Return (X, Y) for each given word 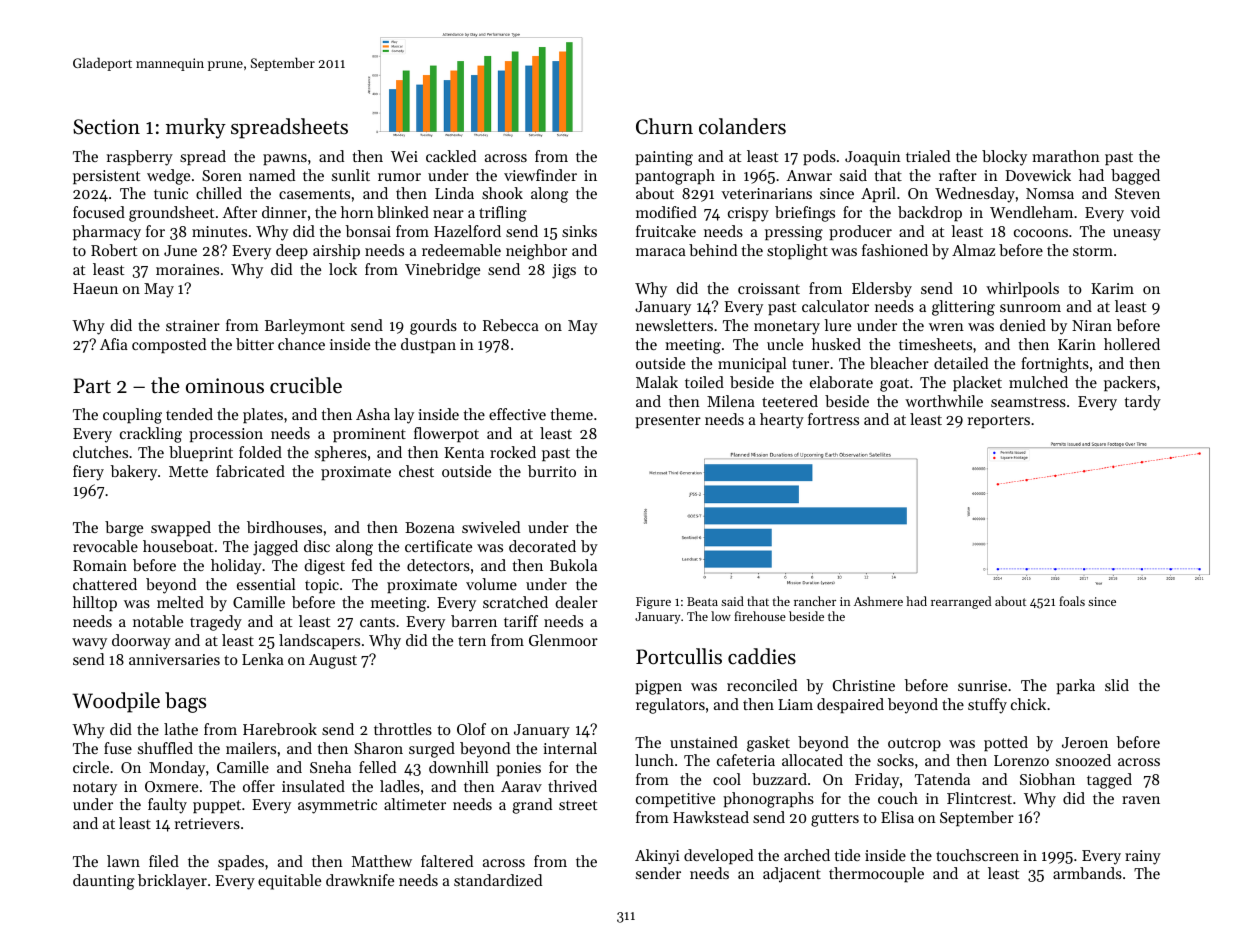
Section (106, 127)
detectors (438, 565)
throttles (403, 729)
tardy (1143, 403)
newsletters (674, 325)
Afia (114, 344)
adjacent (792, 875)
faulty (167, 806)
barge (124, 529)
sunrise (982, 685)
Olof (471, 729)
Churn (664, 126)
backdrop (930, 213)
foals (1072, 601)
